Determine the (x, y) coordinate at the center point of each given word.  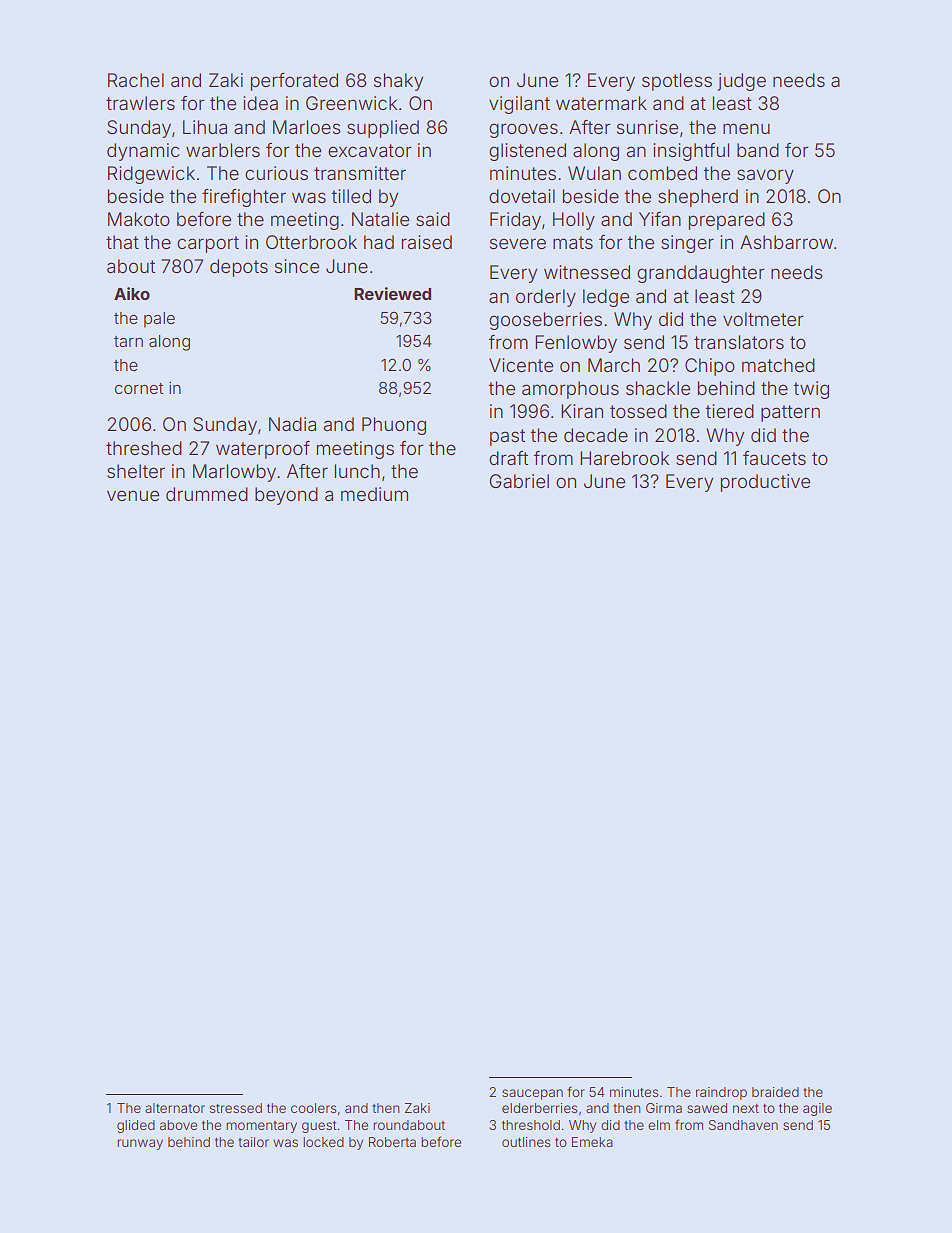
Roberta (392, 1142)
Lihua (205, 127)
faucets (774, 458)
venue (133, 495)
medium (374, 494)
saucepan (532, 1094)
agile (817, 1109)
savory (765, 176)
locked (323, 1142)
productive (765, 483)
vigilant (519, 105)
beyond (286, 496)
